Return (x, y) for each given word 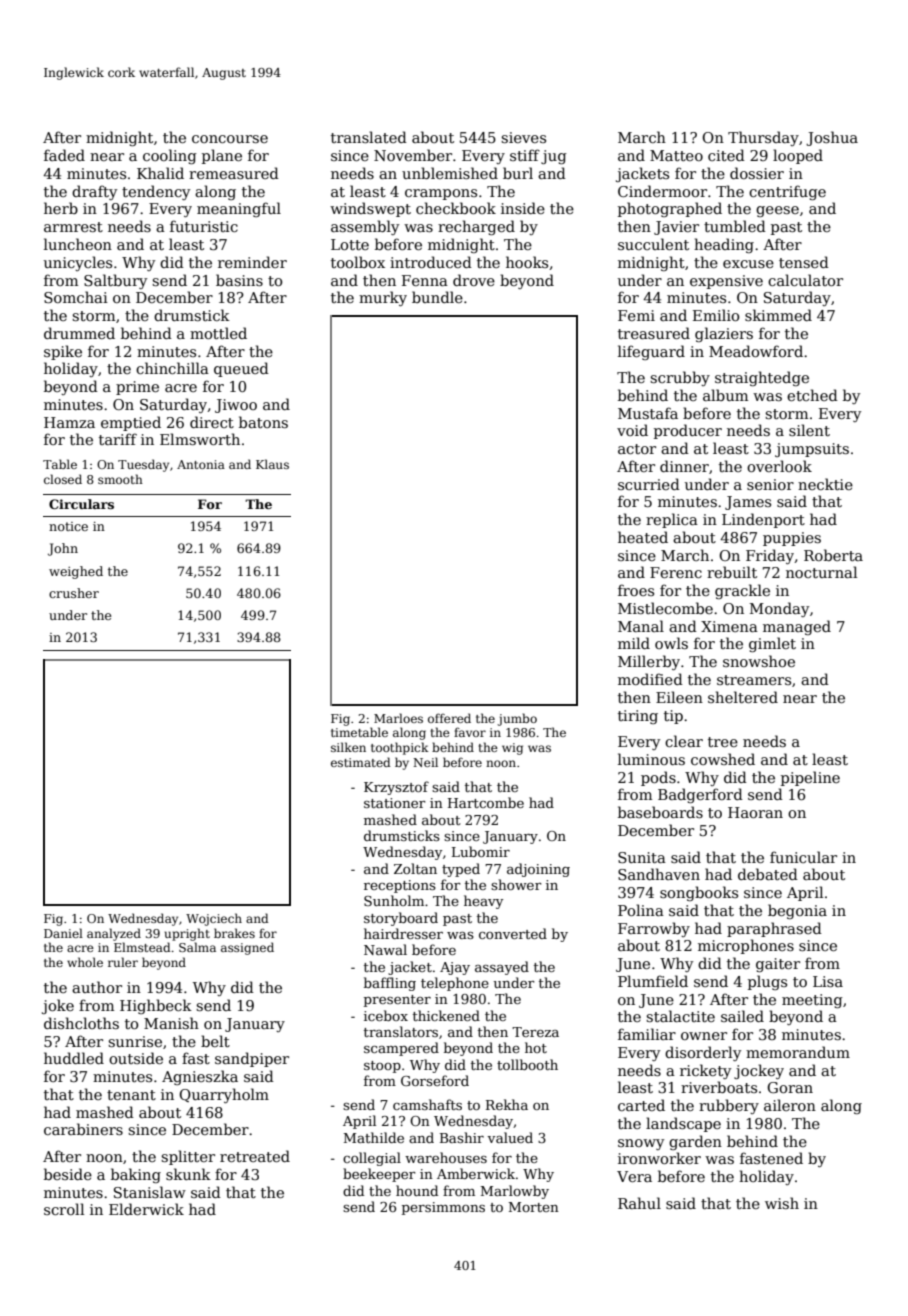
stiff (525, 155)
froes (636, 590)
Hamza (69, 422)
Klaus (272, 464)
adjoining (538, 870)
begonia (797, 911)
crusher (74, 593)
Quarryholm (224, 1095)
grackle (742, 591)
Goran (790, 1087)
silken (348, 747)
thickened (446, 1015)
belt (215, 1041)
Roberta (833, 555)
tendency (156, 192)
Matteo (676, 155)
